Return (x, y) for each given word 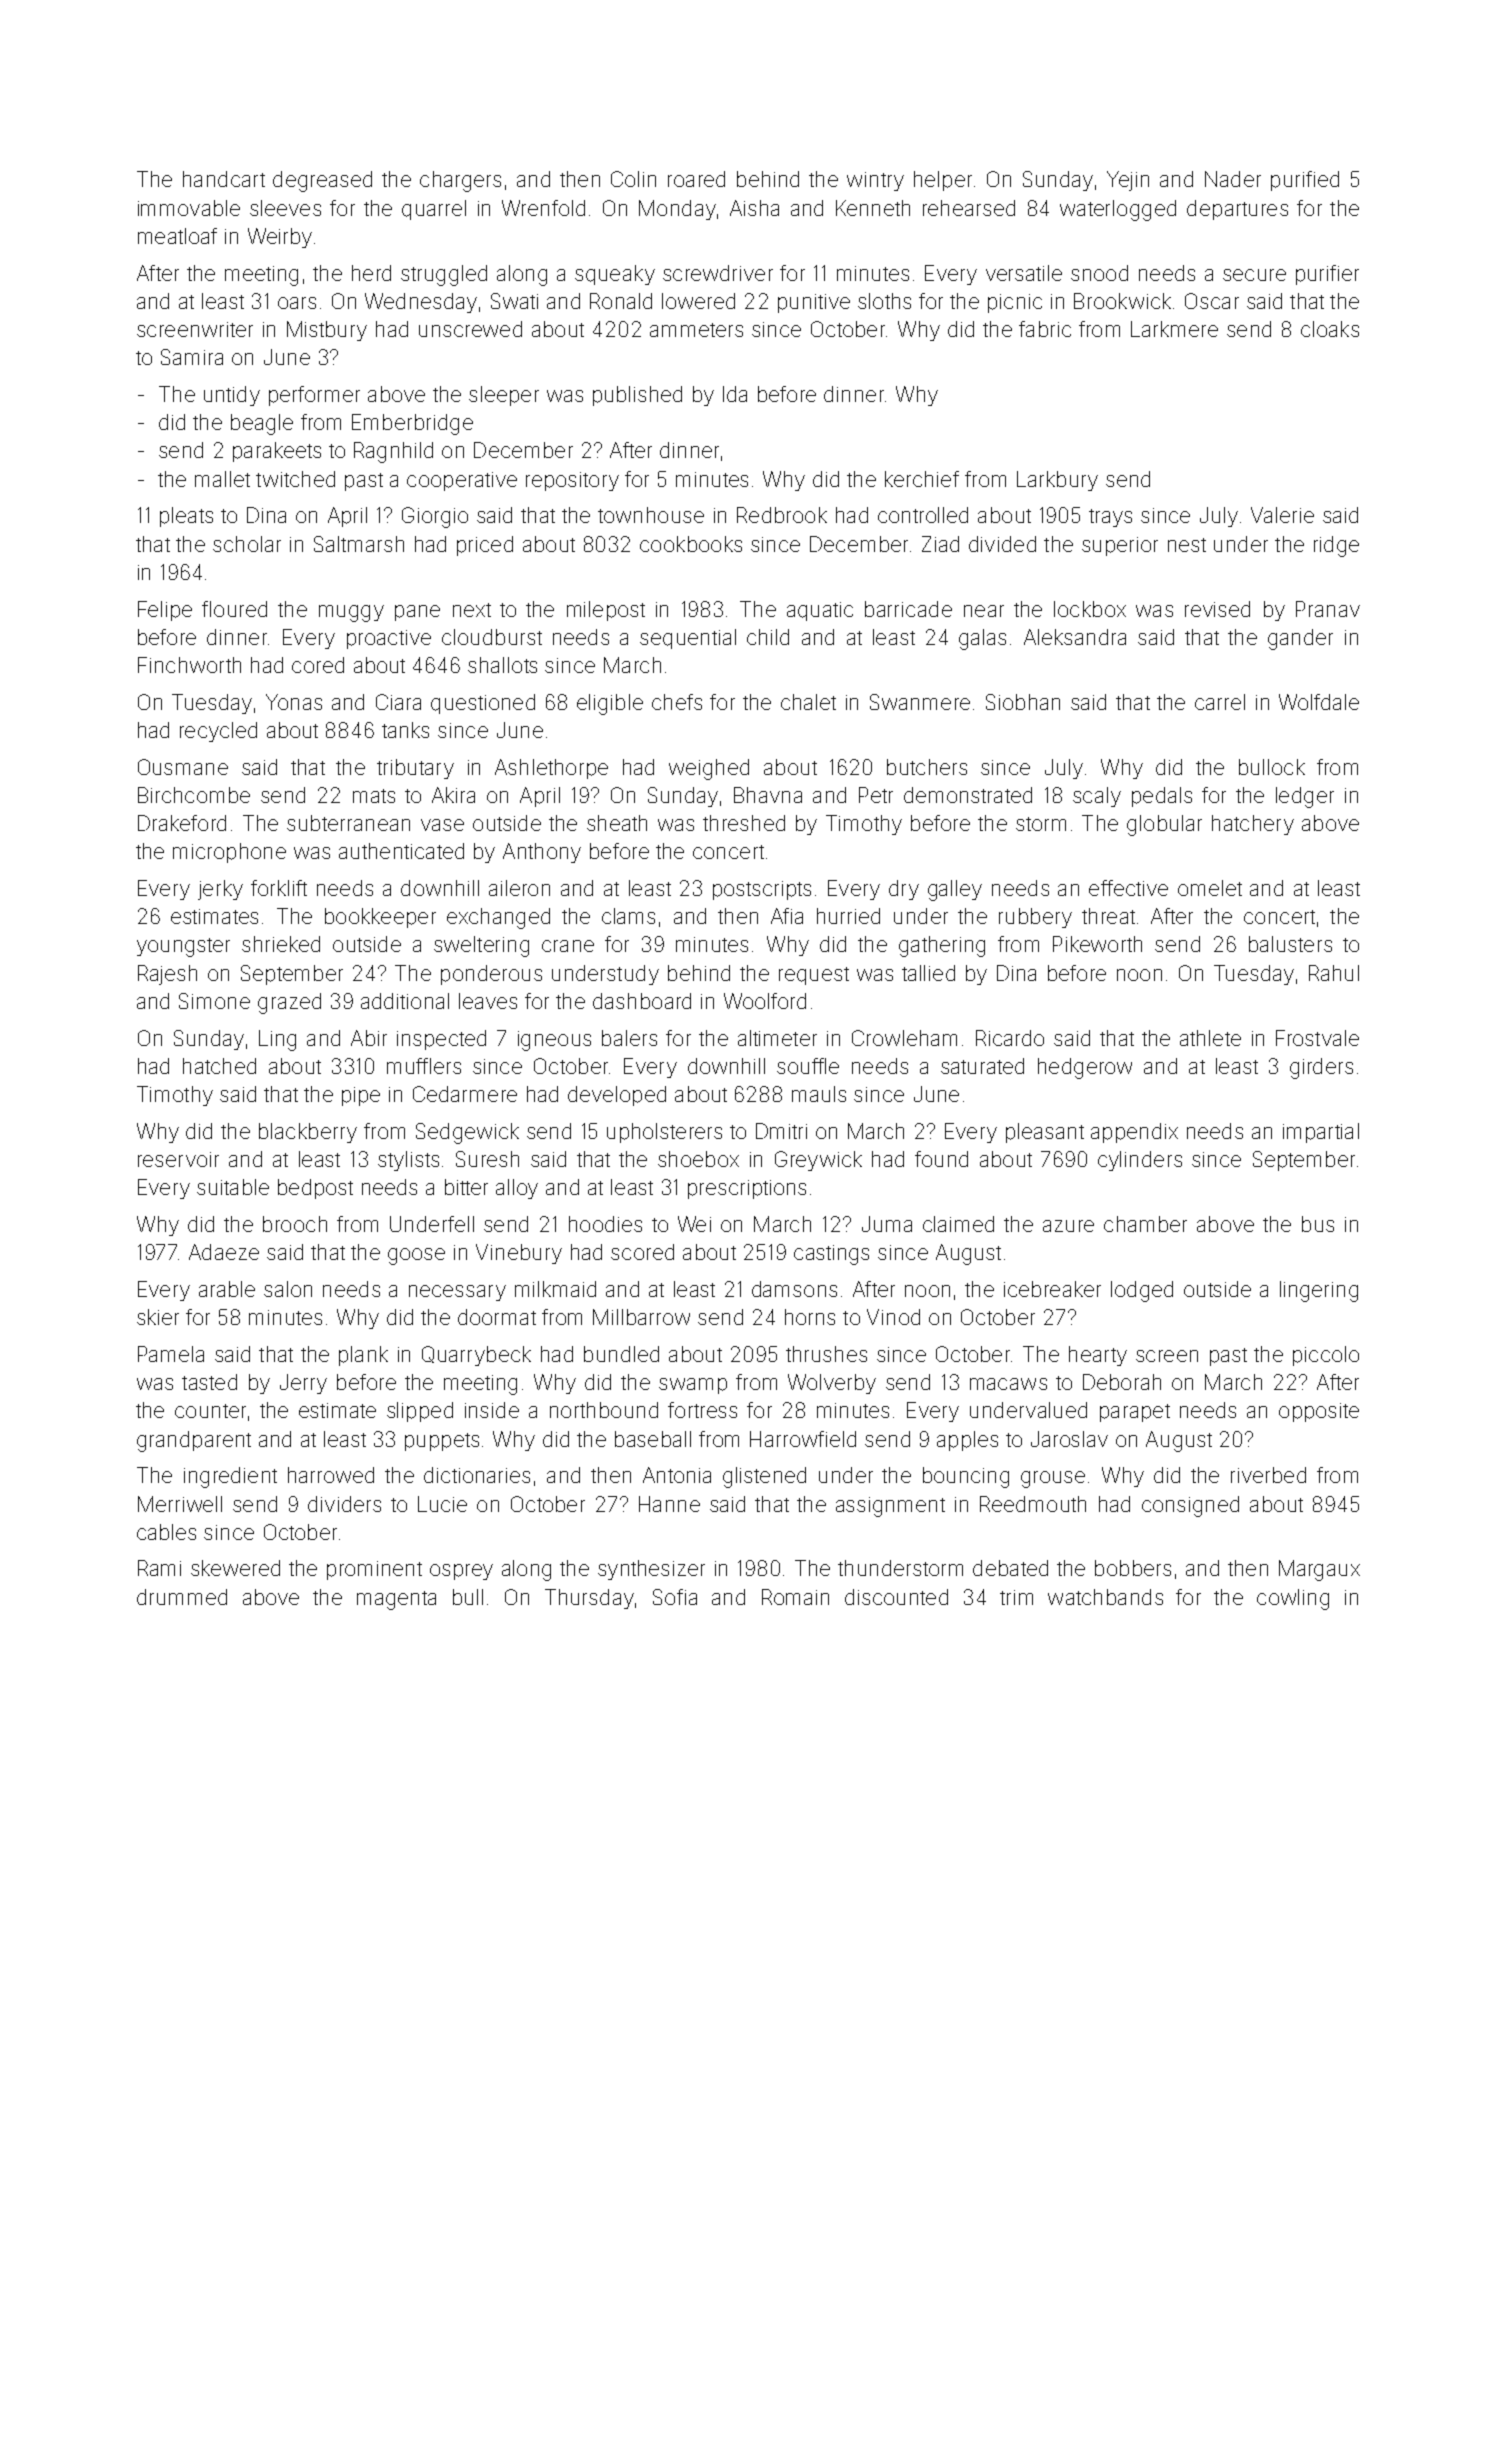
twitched (295, 479)
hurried (848, 916)
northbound (604, 1410)
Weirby (280, 238)
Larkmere (1174, 329)
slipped (420, 1412)
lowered (698, 301)
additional (405, 1001)
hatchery (1253, 825)
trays (1110, 518)
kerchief (922, 479)
